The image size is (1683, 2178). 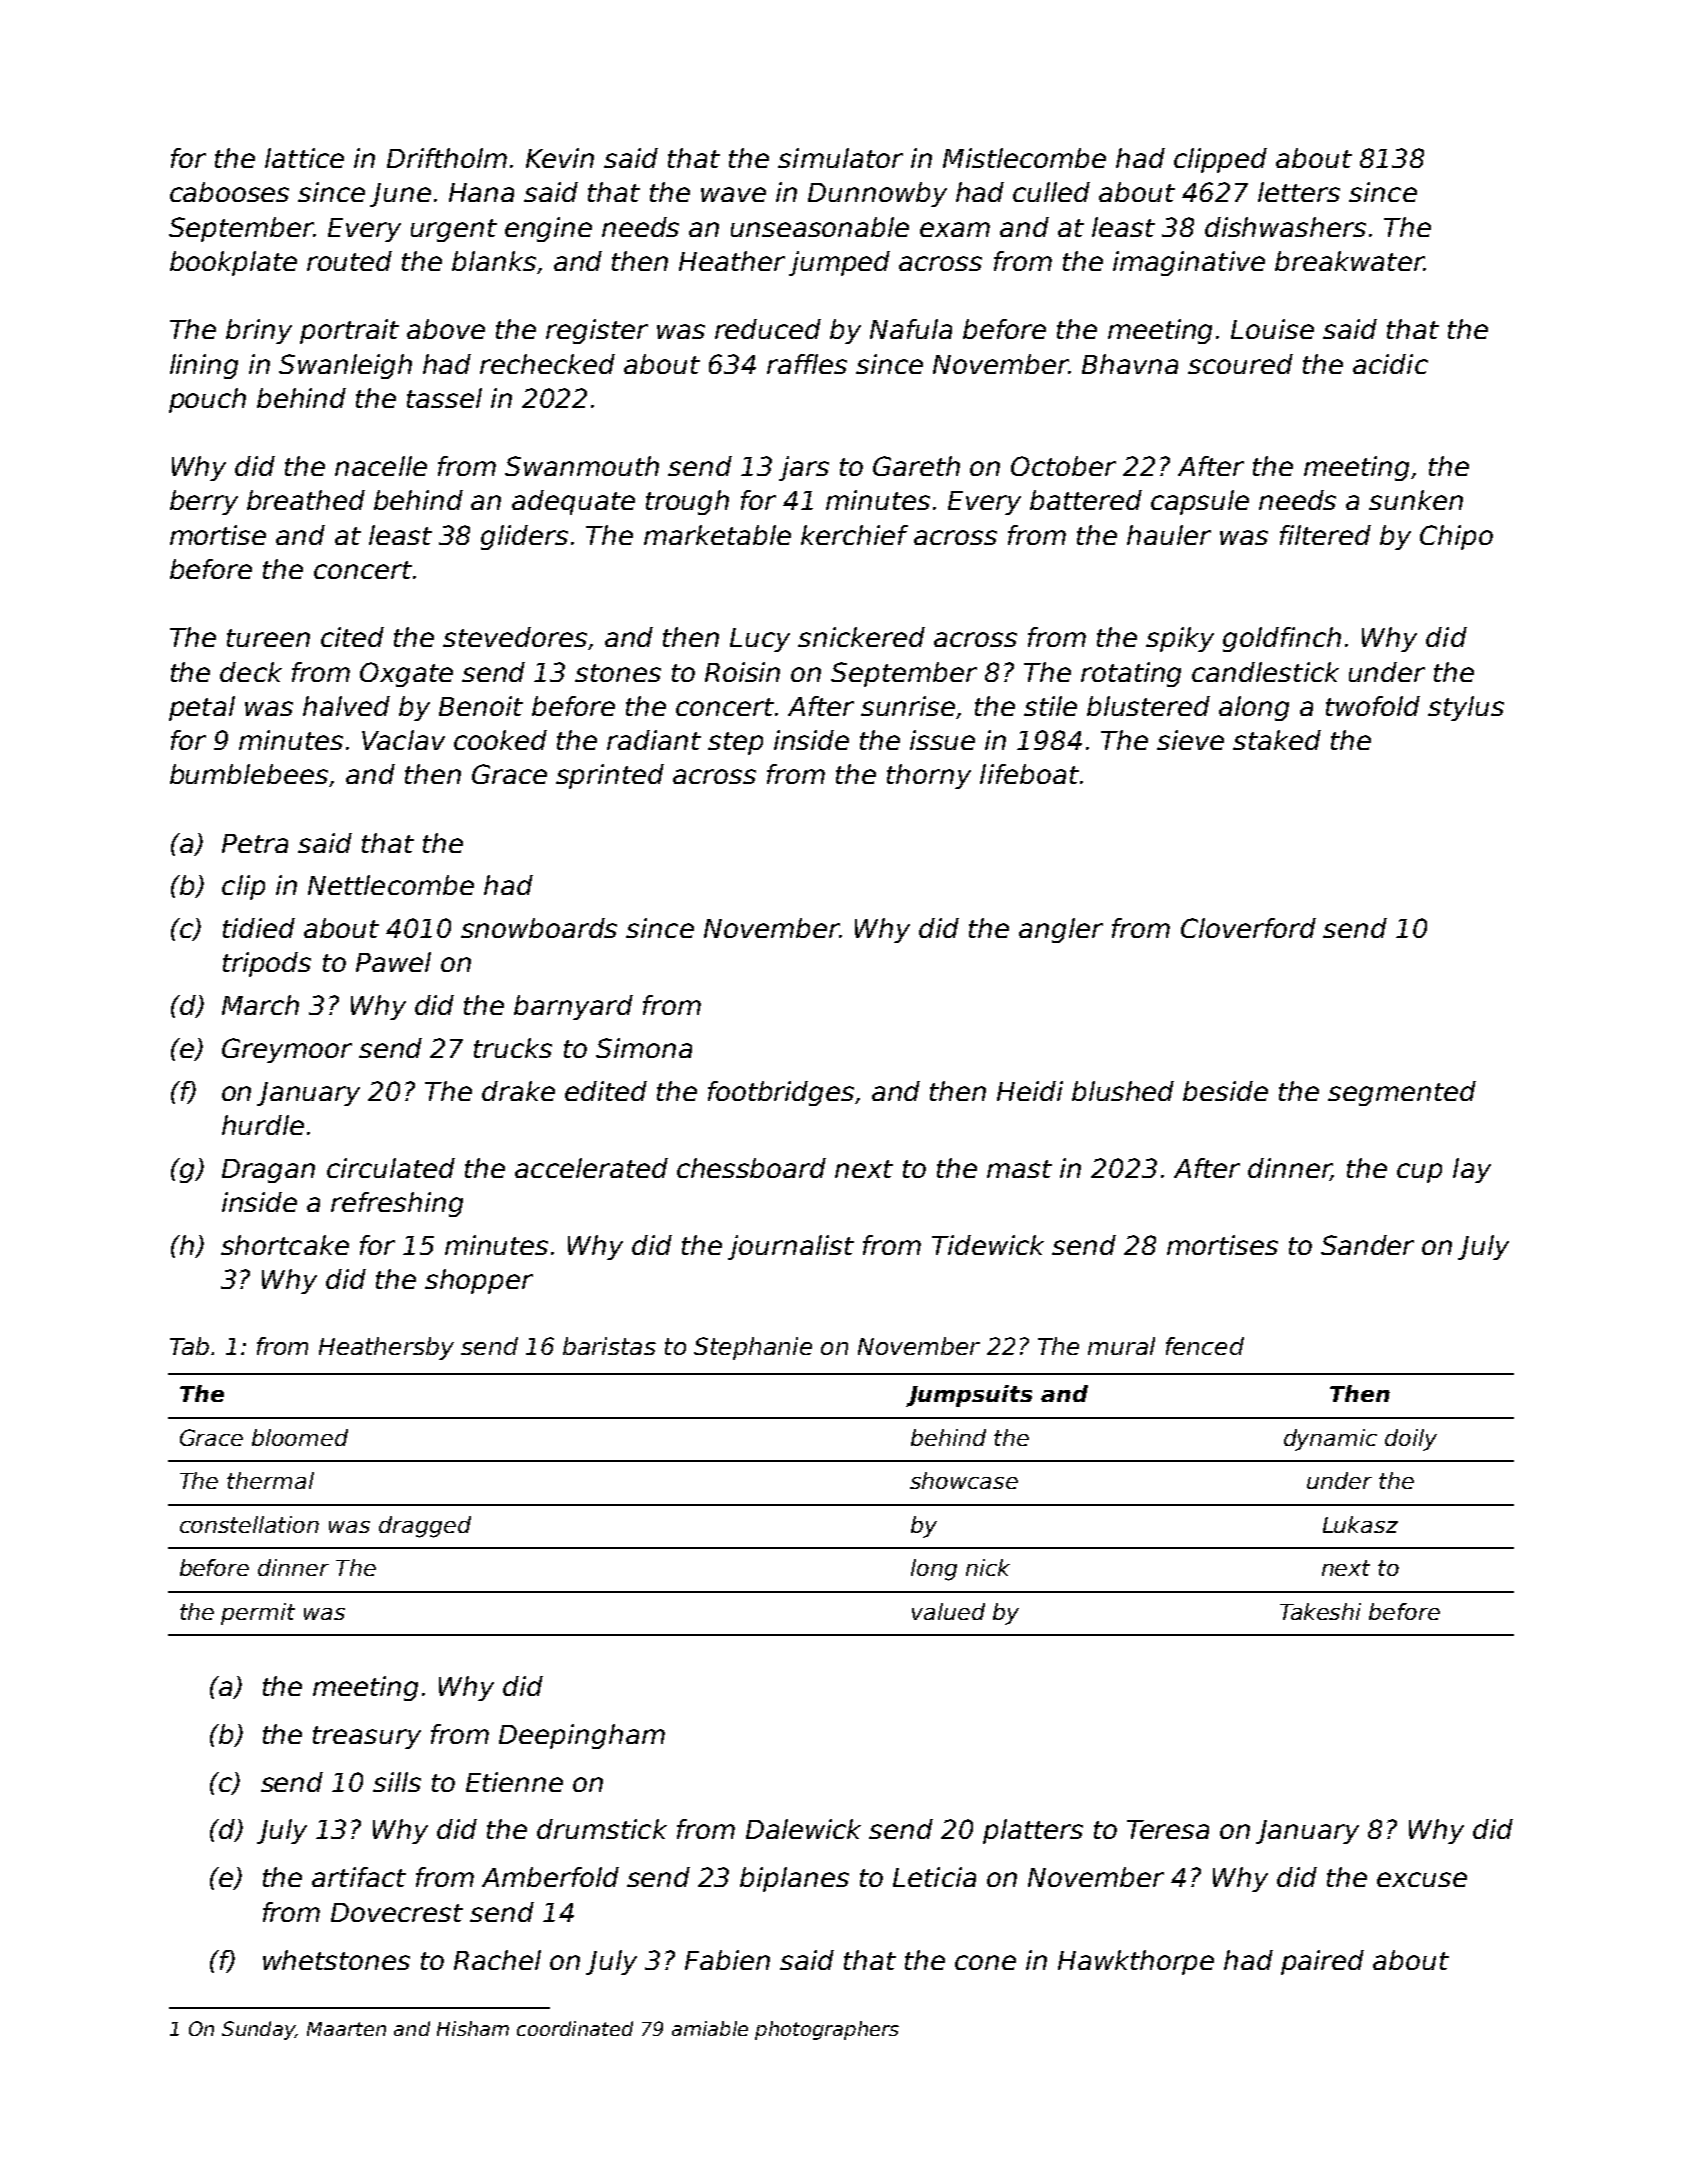 I want to click on Sunday, so click(x=258, y=2030).
